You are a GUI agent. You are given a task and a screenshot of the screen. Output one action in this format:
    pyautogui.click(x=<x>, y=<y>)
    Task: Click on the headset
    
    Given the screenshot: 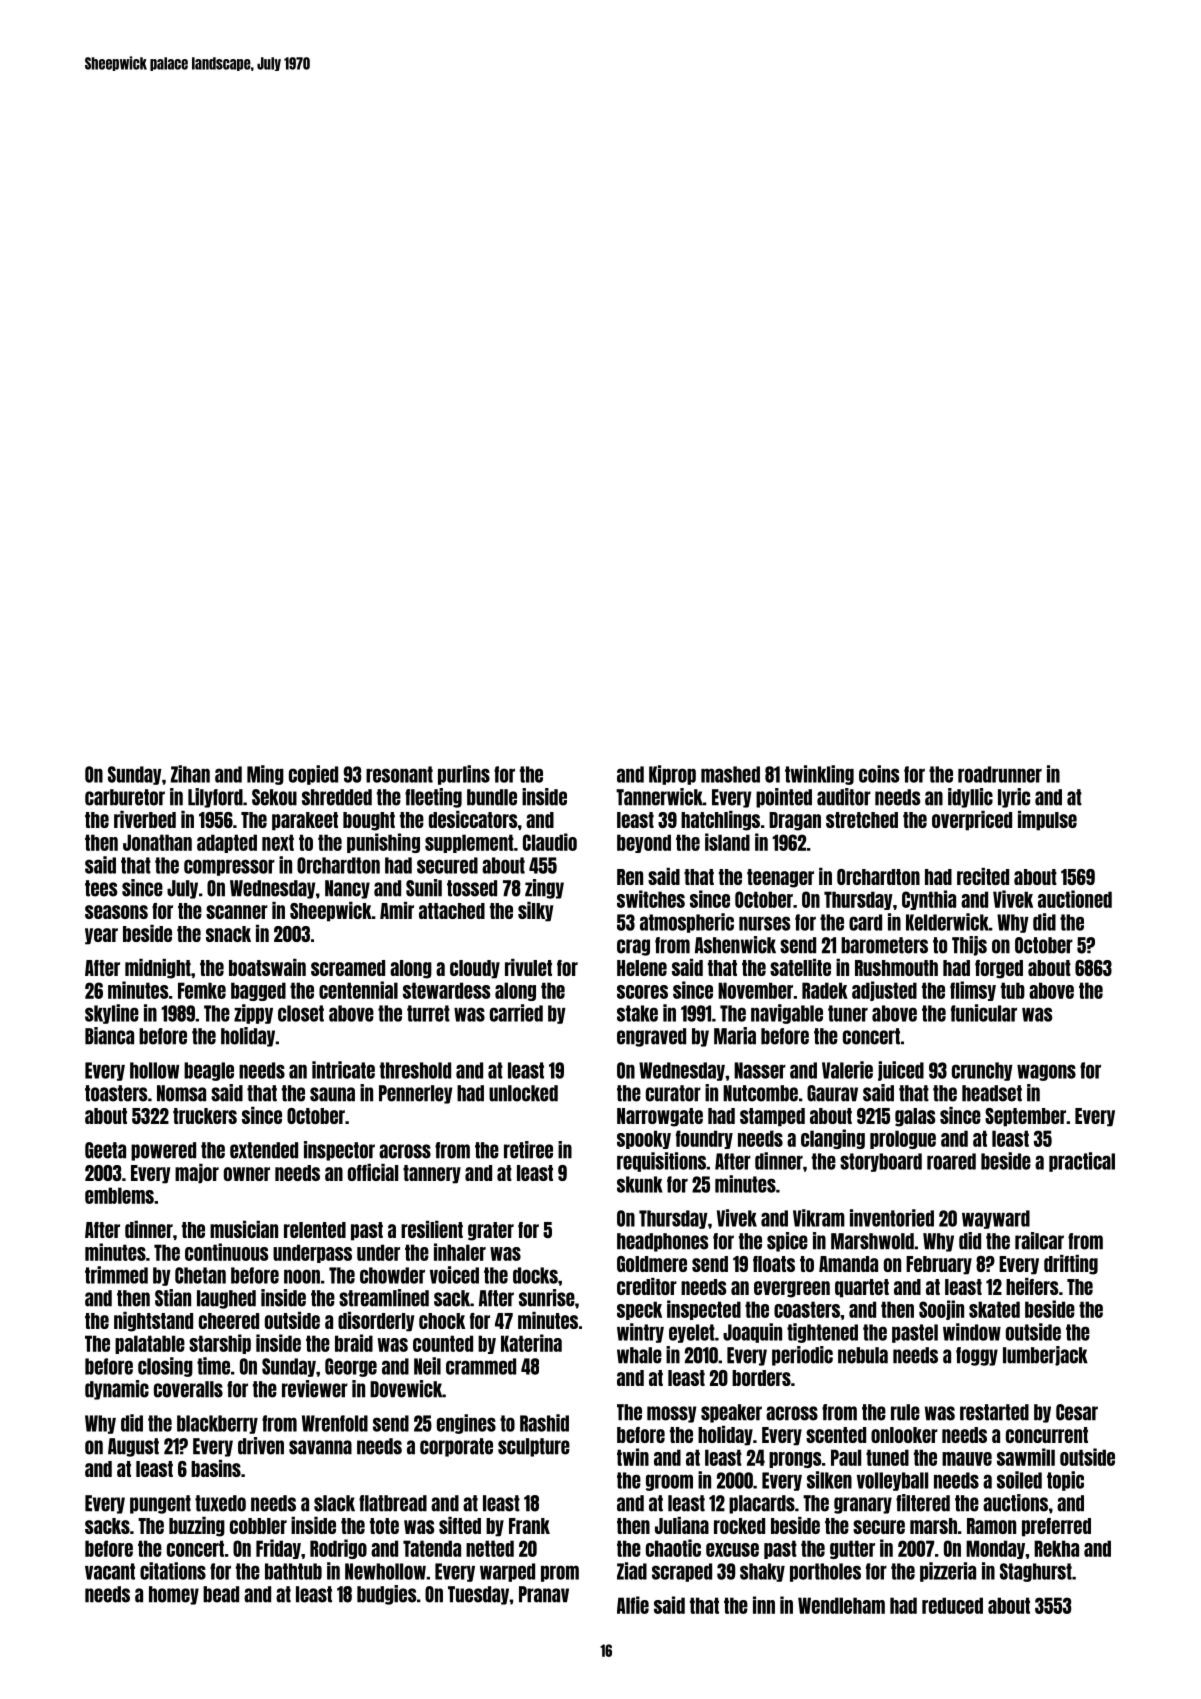 What is the action you would take?
    pyautogui.click(x=992, y=1093)
